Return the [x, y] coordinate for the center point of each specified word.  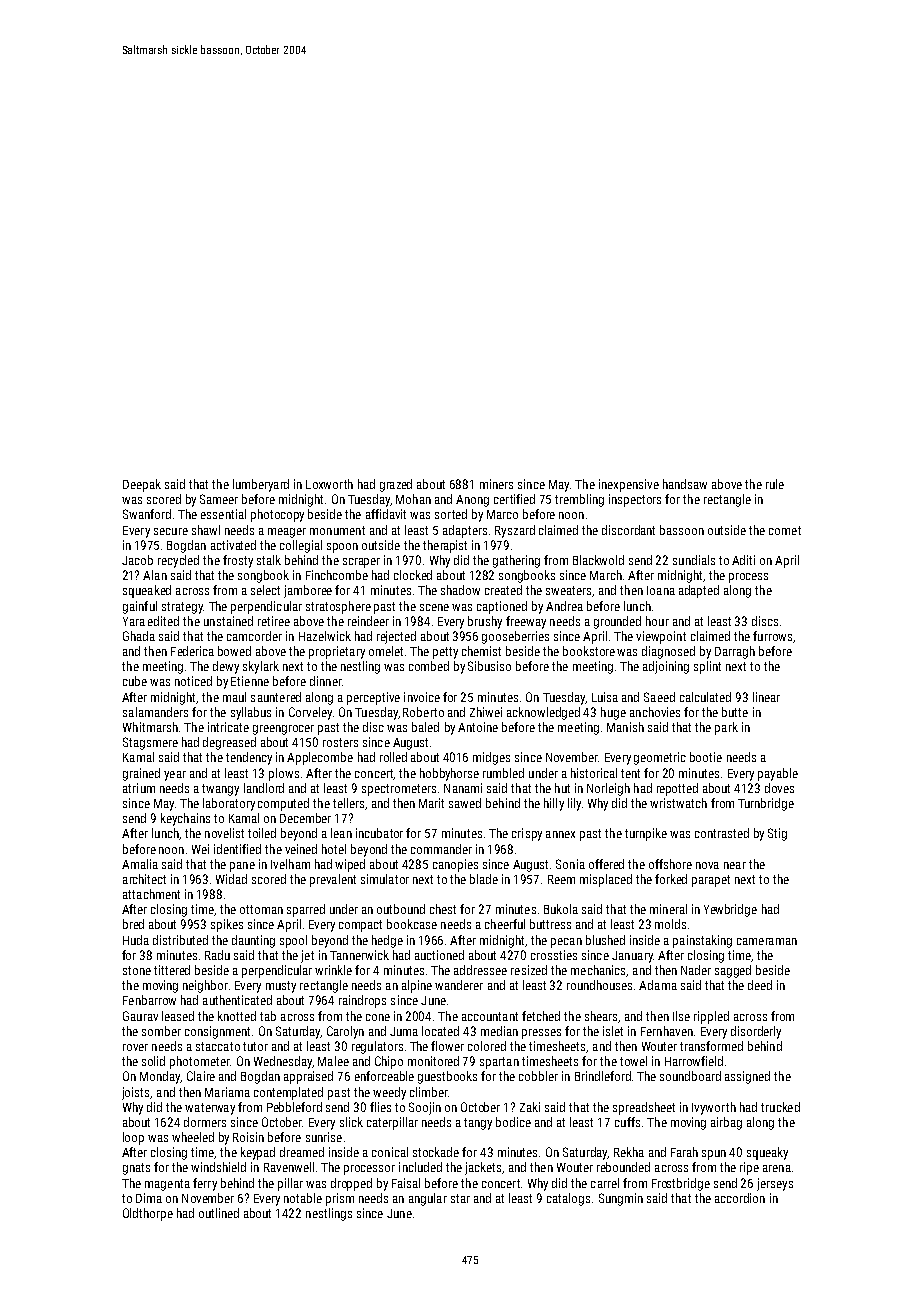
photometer [200, 1062]
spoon [342, 548]
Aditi [743, 560]
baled [425, 727]
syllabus [251, 713]
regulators [377, 1047]
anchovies [655, 712]
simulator [385, 879]
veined [301, 849]
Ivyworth [714, 1108]
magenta [167, 1185]
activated [233, 545]
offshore [670, 864]
